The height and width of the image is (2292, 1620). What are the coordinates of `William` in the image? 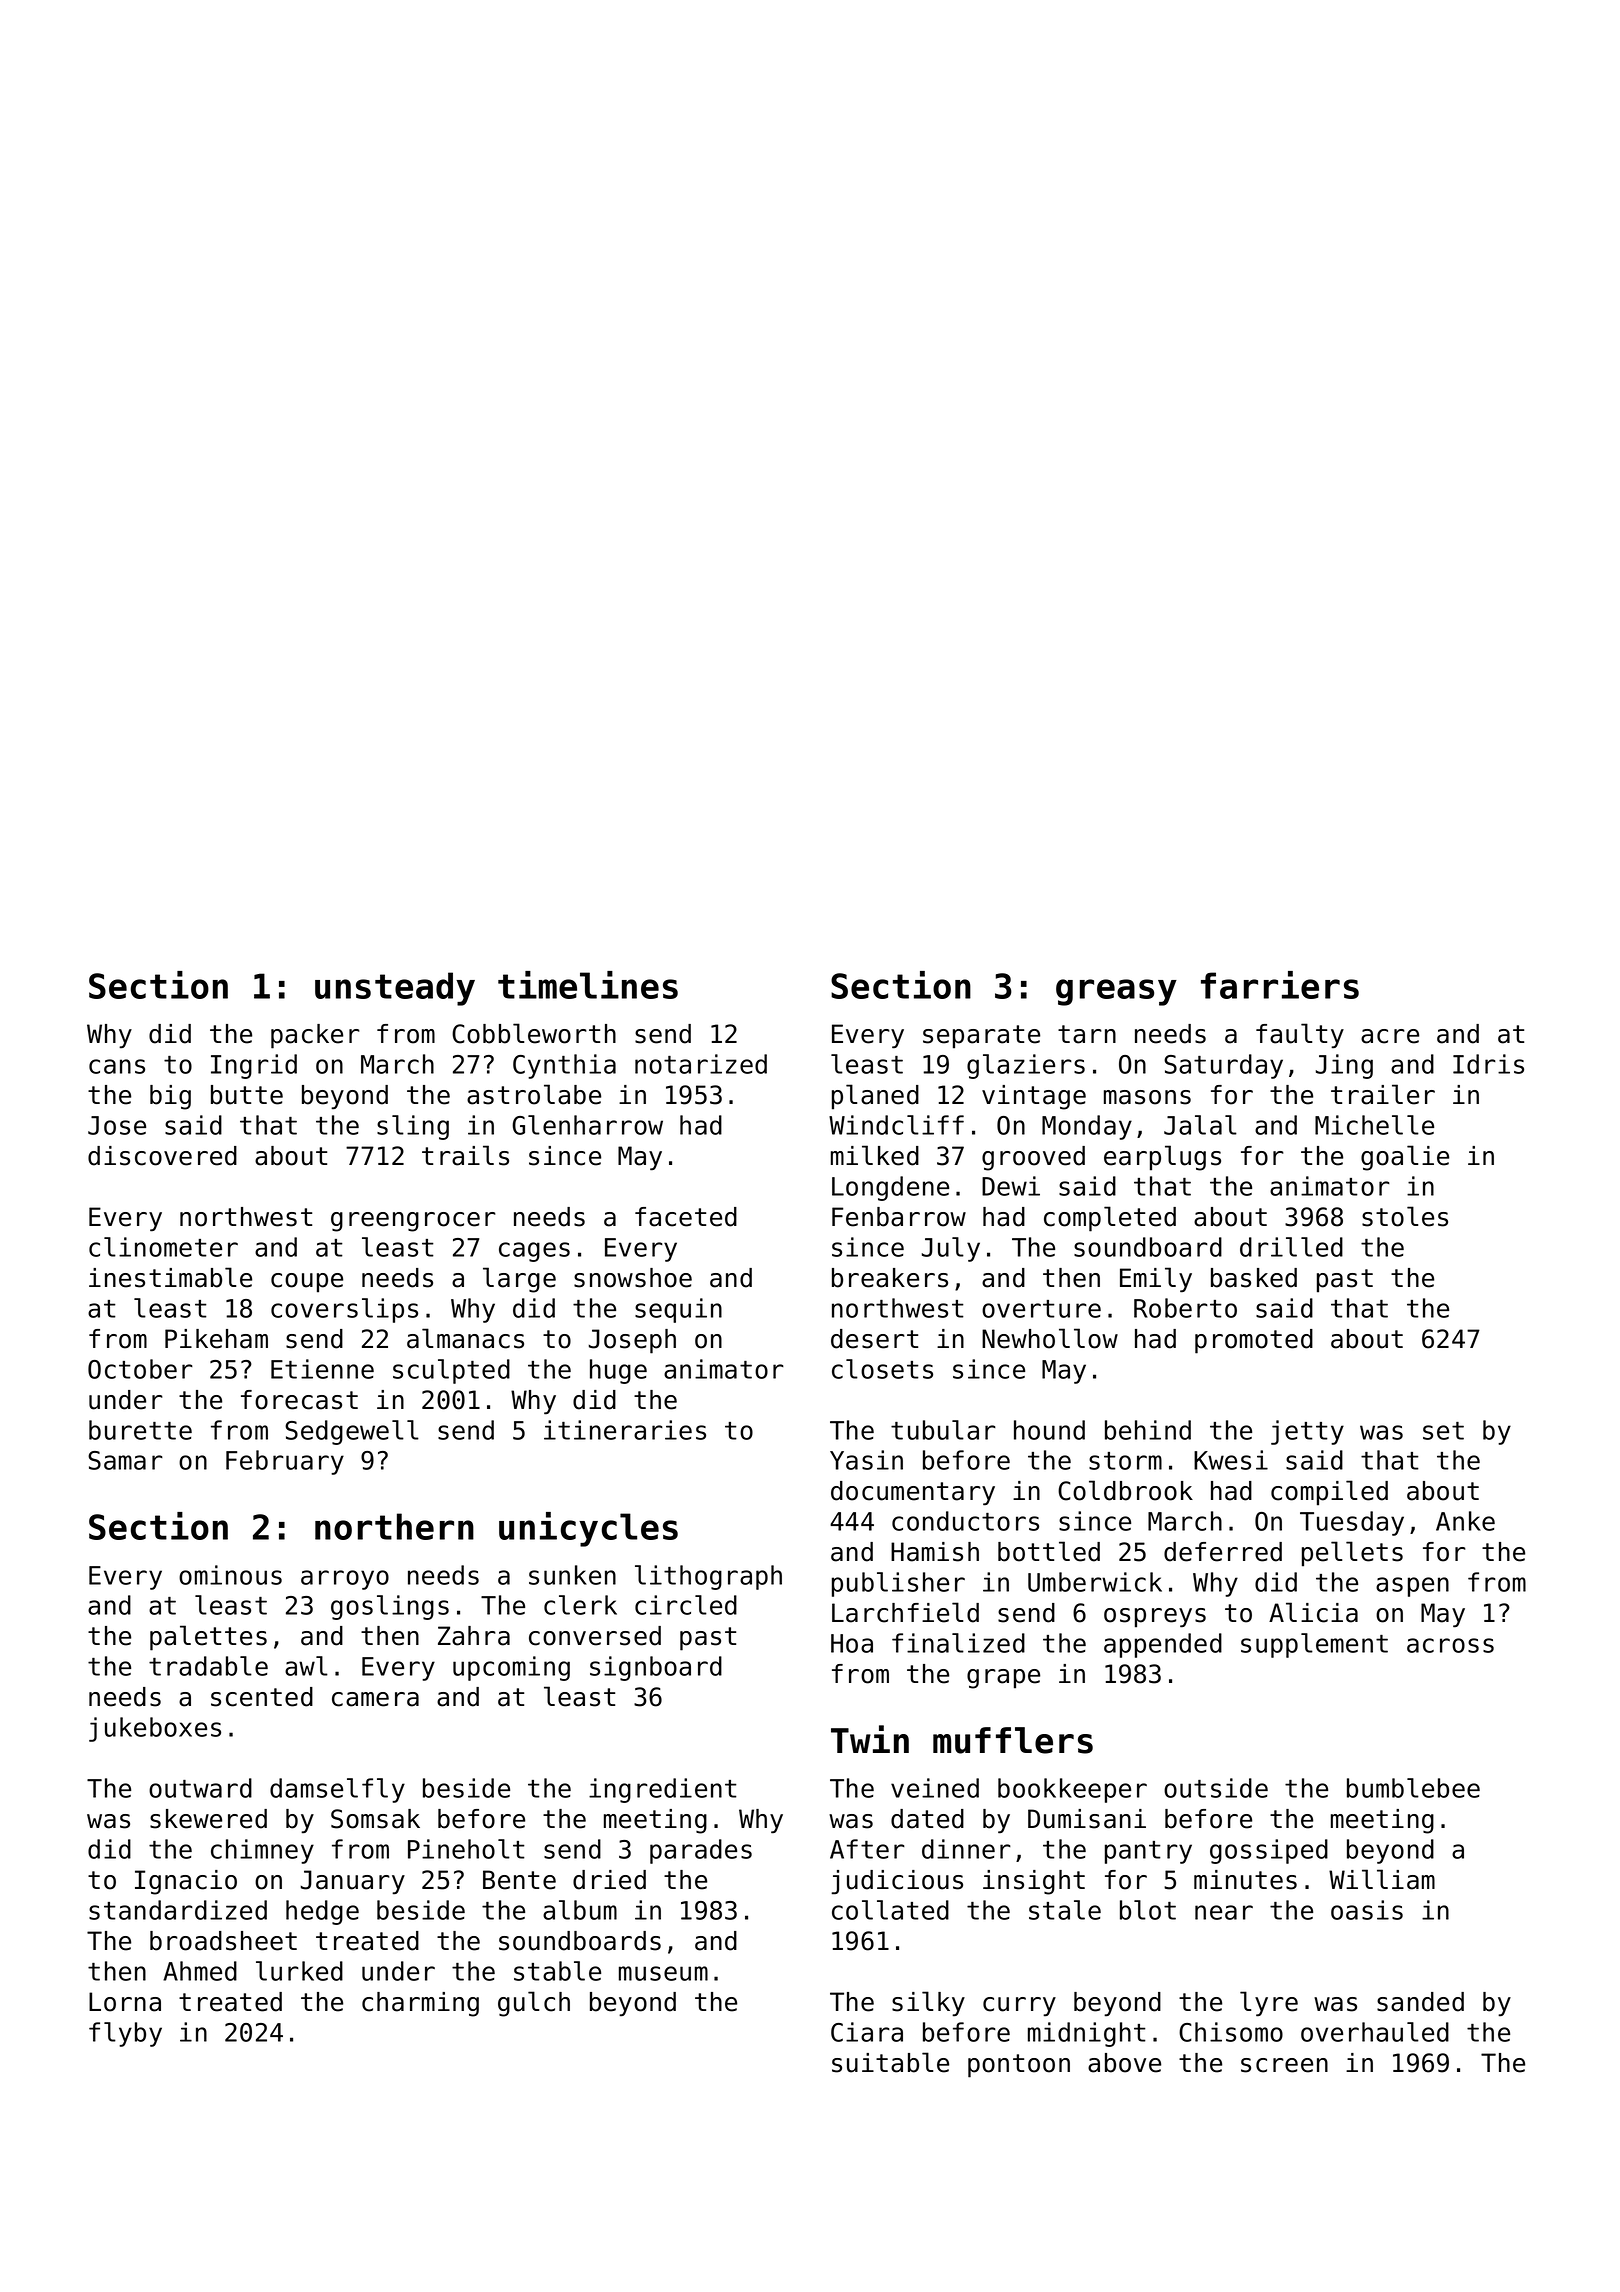 It's located at (1382, 1879).
